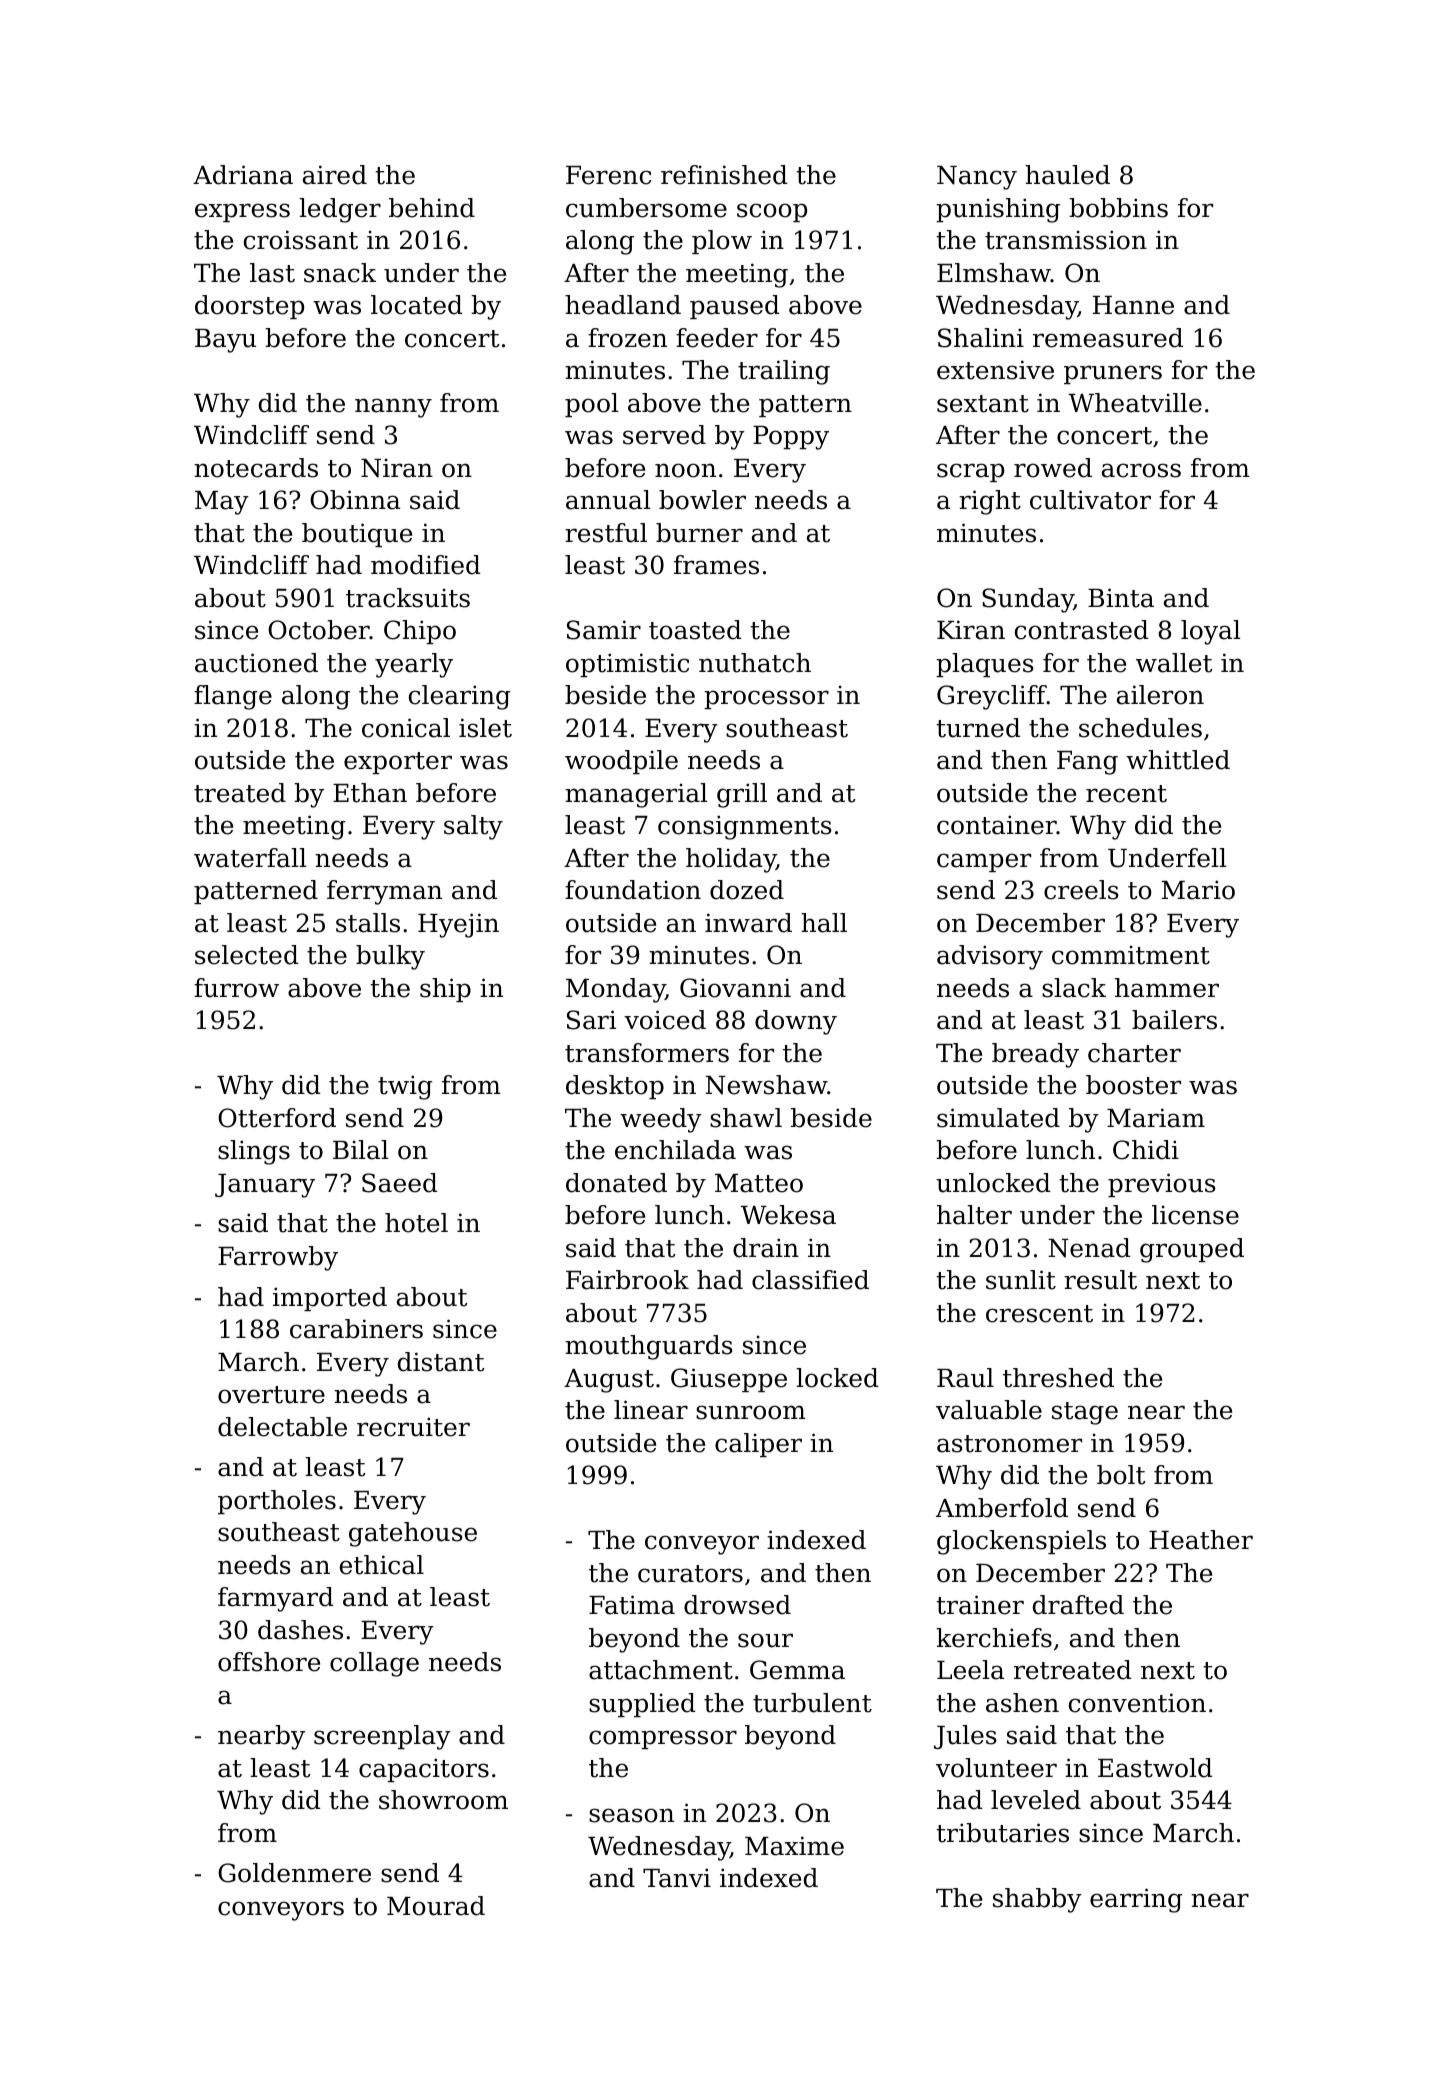 The image size is (1450, 2100). Describe the element at coordinates (1085, 1413) in the screenshot. I see `stage` at that location.
